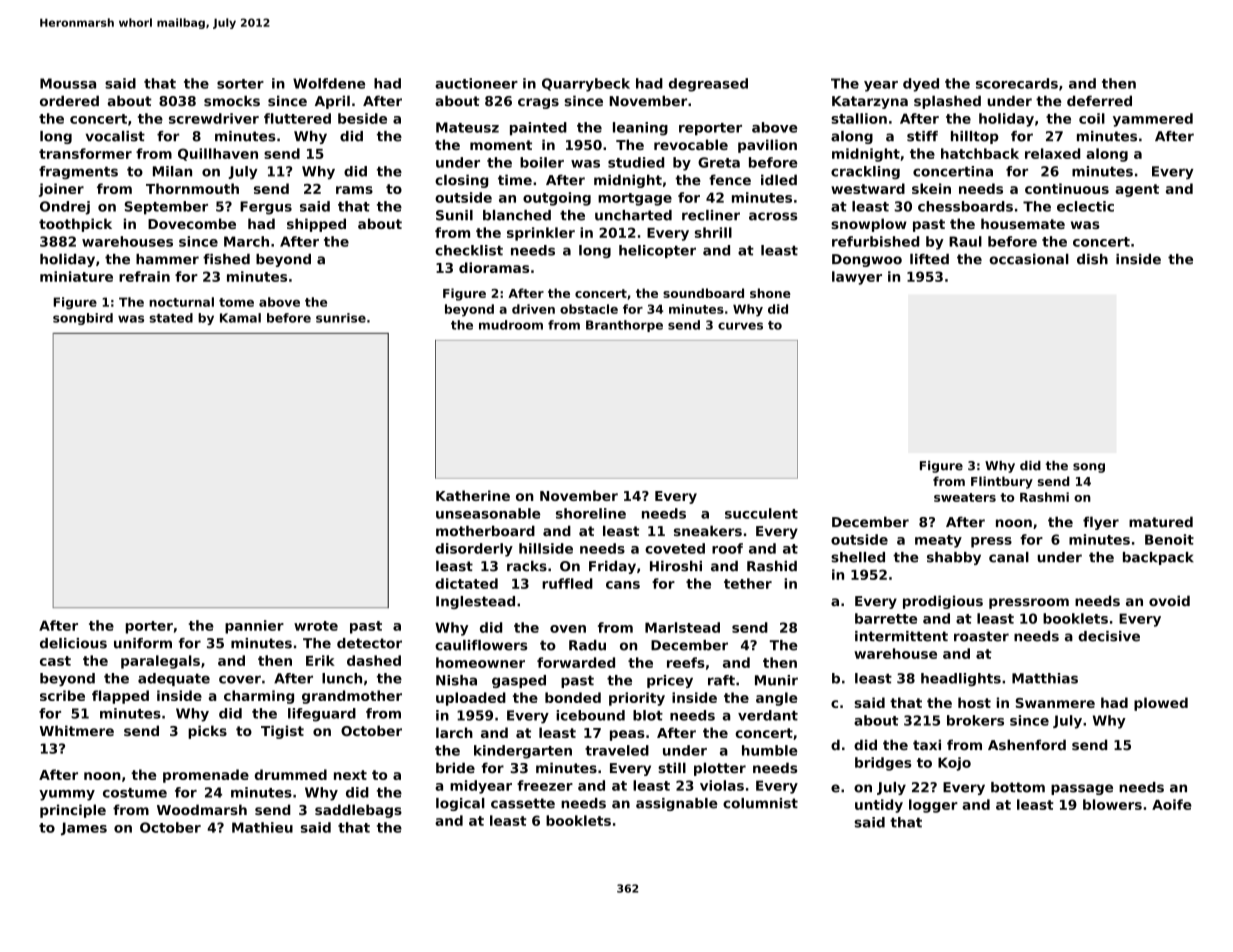 The width and height of the screenshot is (1233, 952). I want to click on shone, so click(770, 293).
